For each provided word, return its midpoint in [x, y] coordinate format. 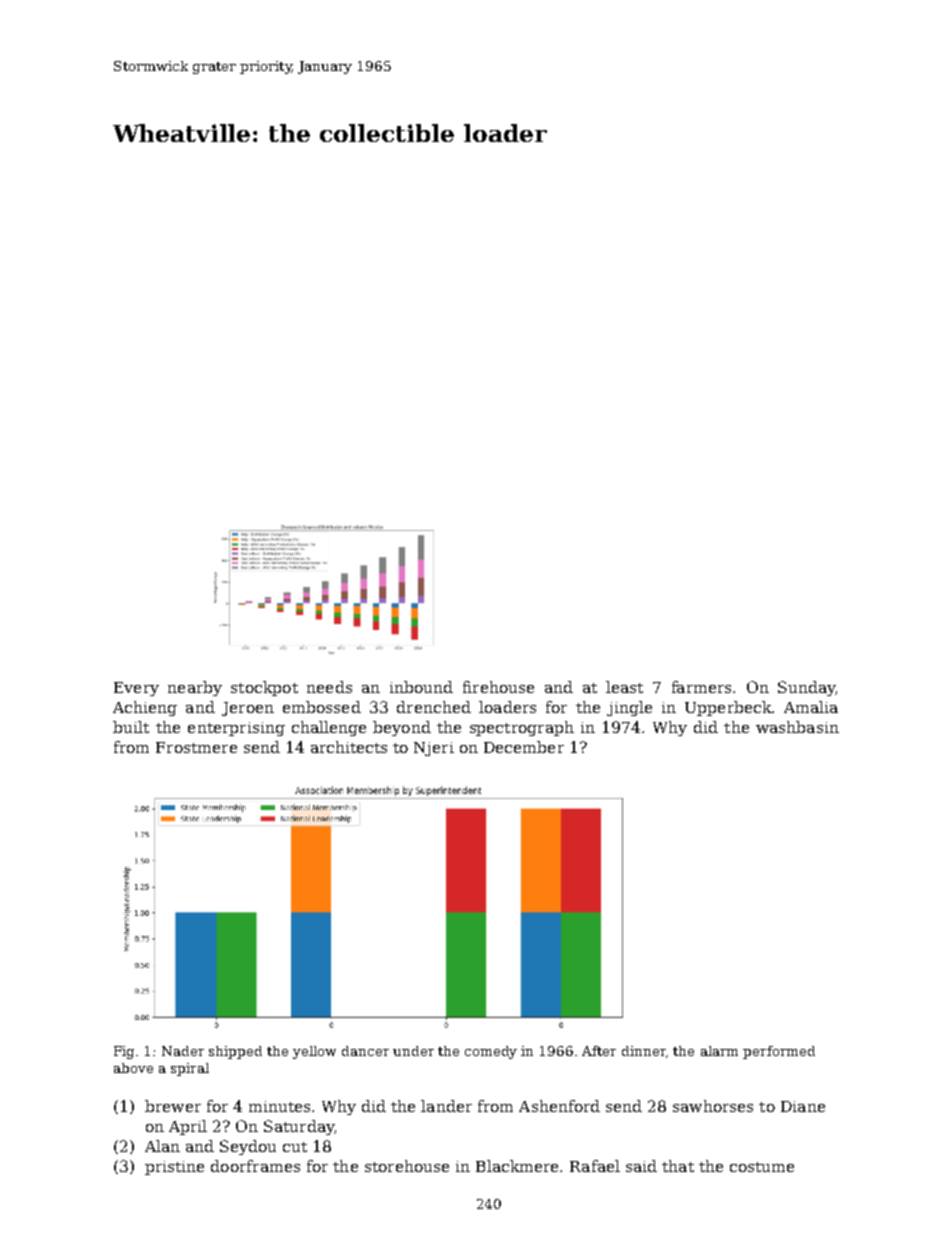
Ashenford [559, 1106]
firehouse [498, 687]
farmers [701, 687]
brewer [173, 1106]
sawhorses [713, 1106]
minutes [279, 1106]
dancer [365, 1051]
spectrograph [522, 728]
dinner [644, 1051]
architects [349, 747]
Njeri [434, 749]
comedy [491, 1052]
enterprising [236, 729]
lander [446, 1106]
